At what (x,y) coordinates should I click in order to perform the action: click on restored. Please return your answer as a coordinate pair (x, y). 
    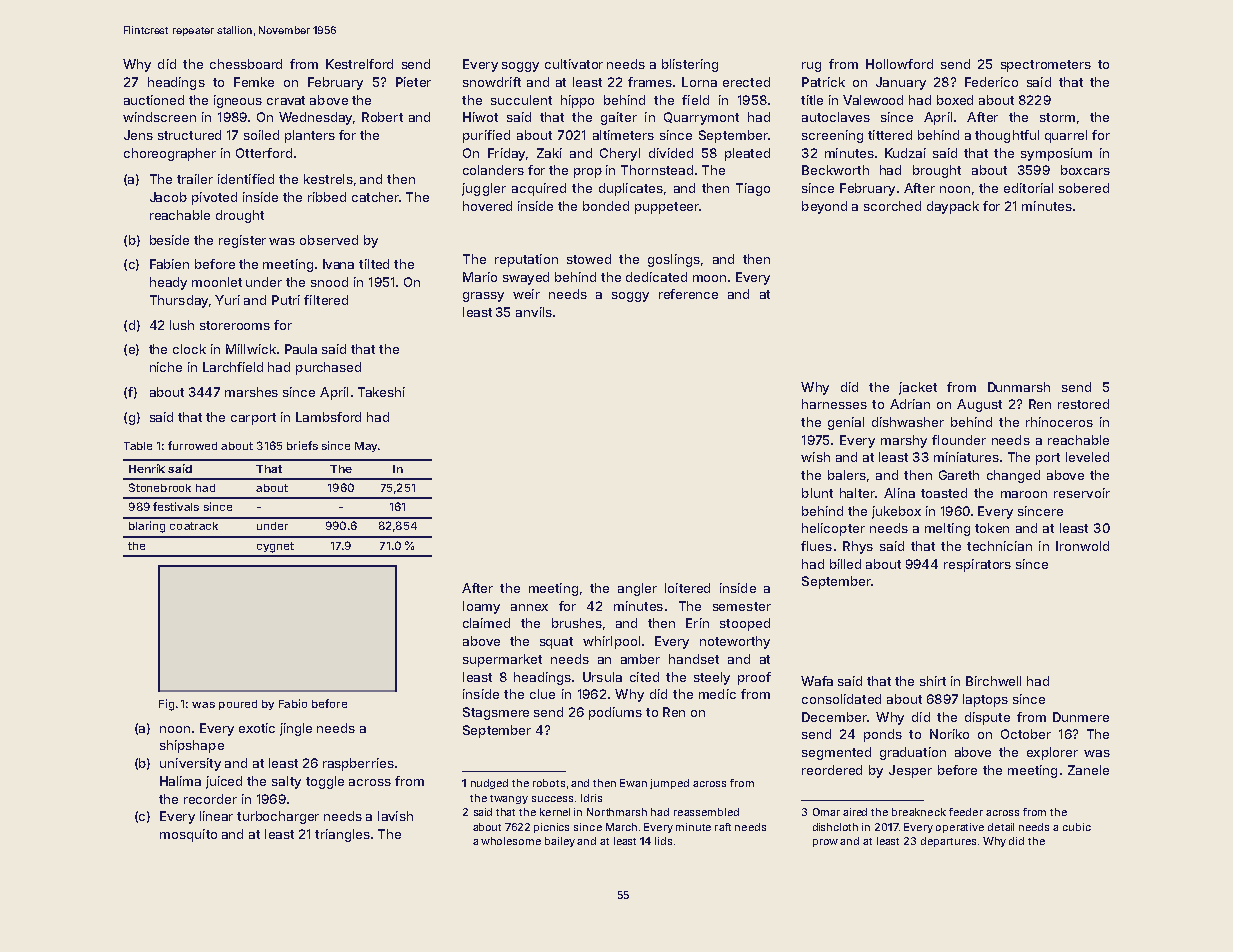
    Looking at the image, I should click on (1083, 404).
